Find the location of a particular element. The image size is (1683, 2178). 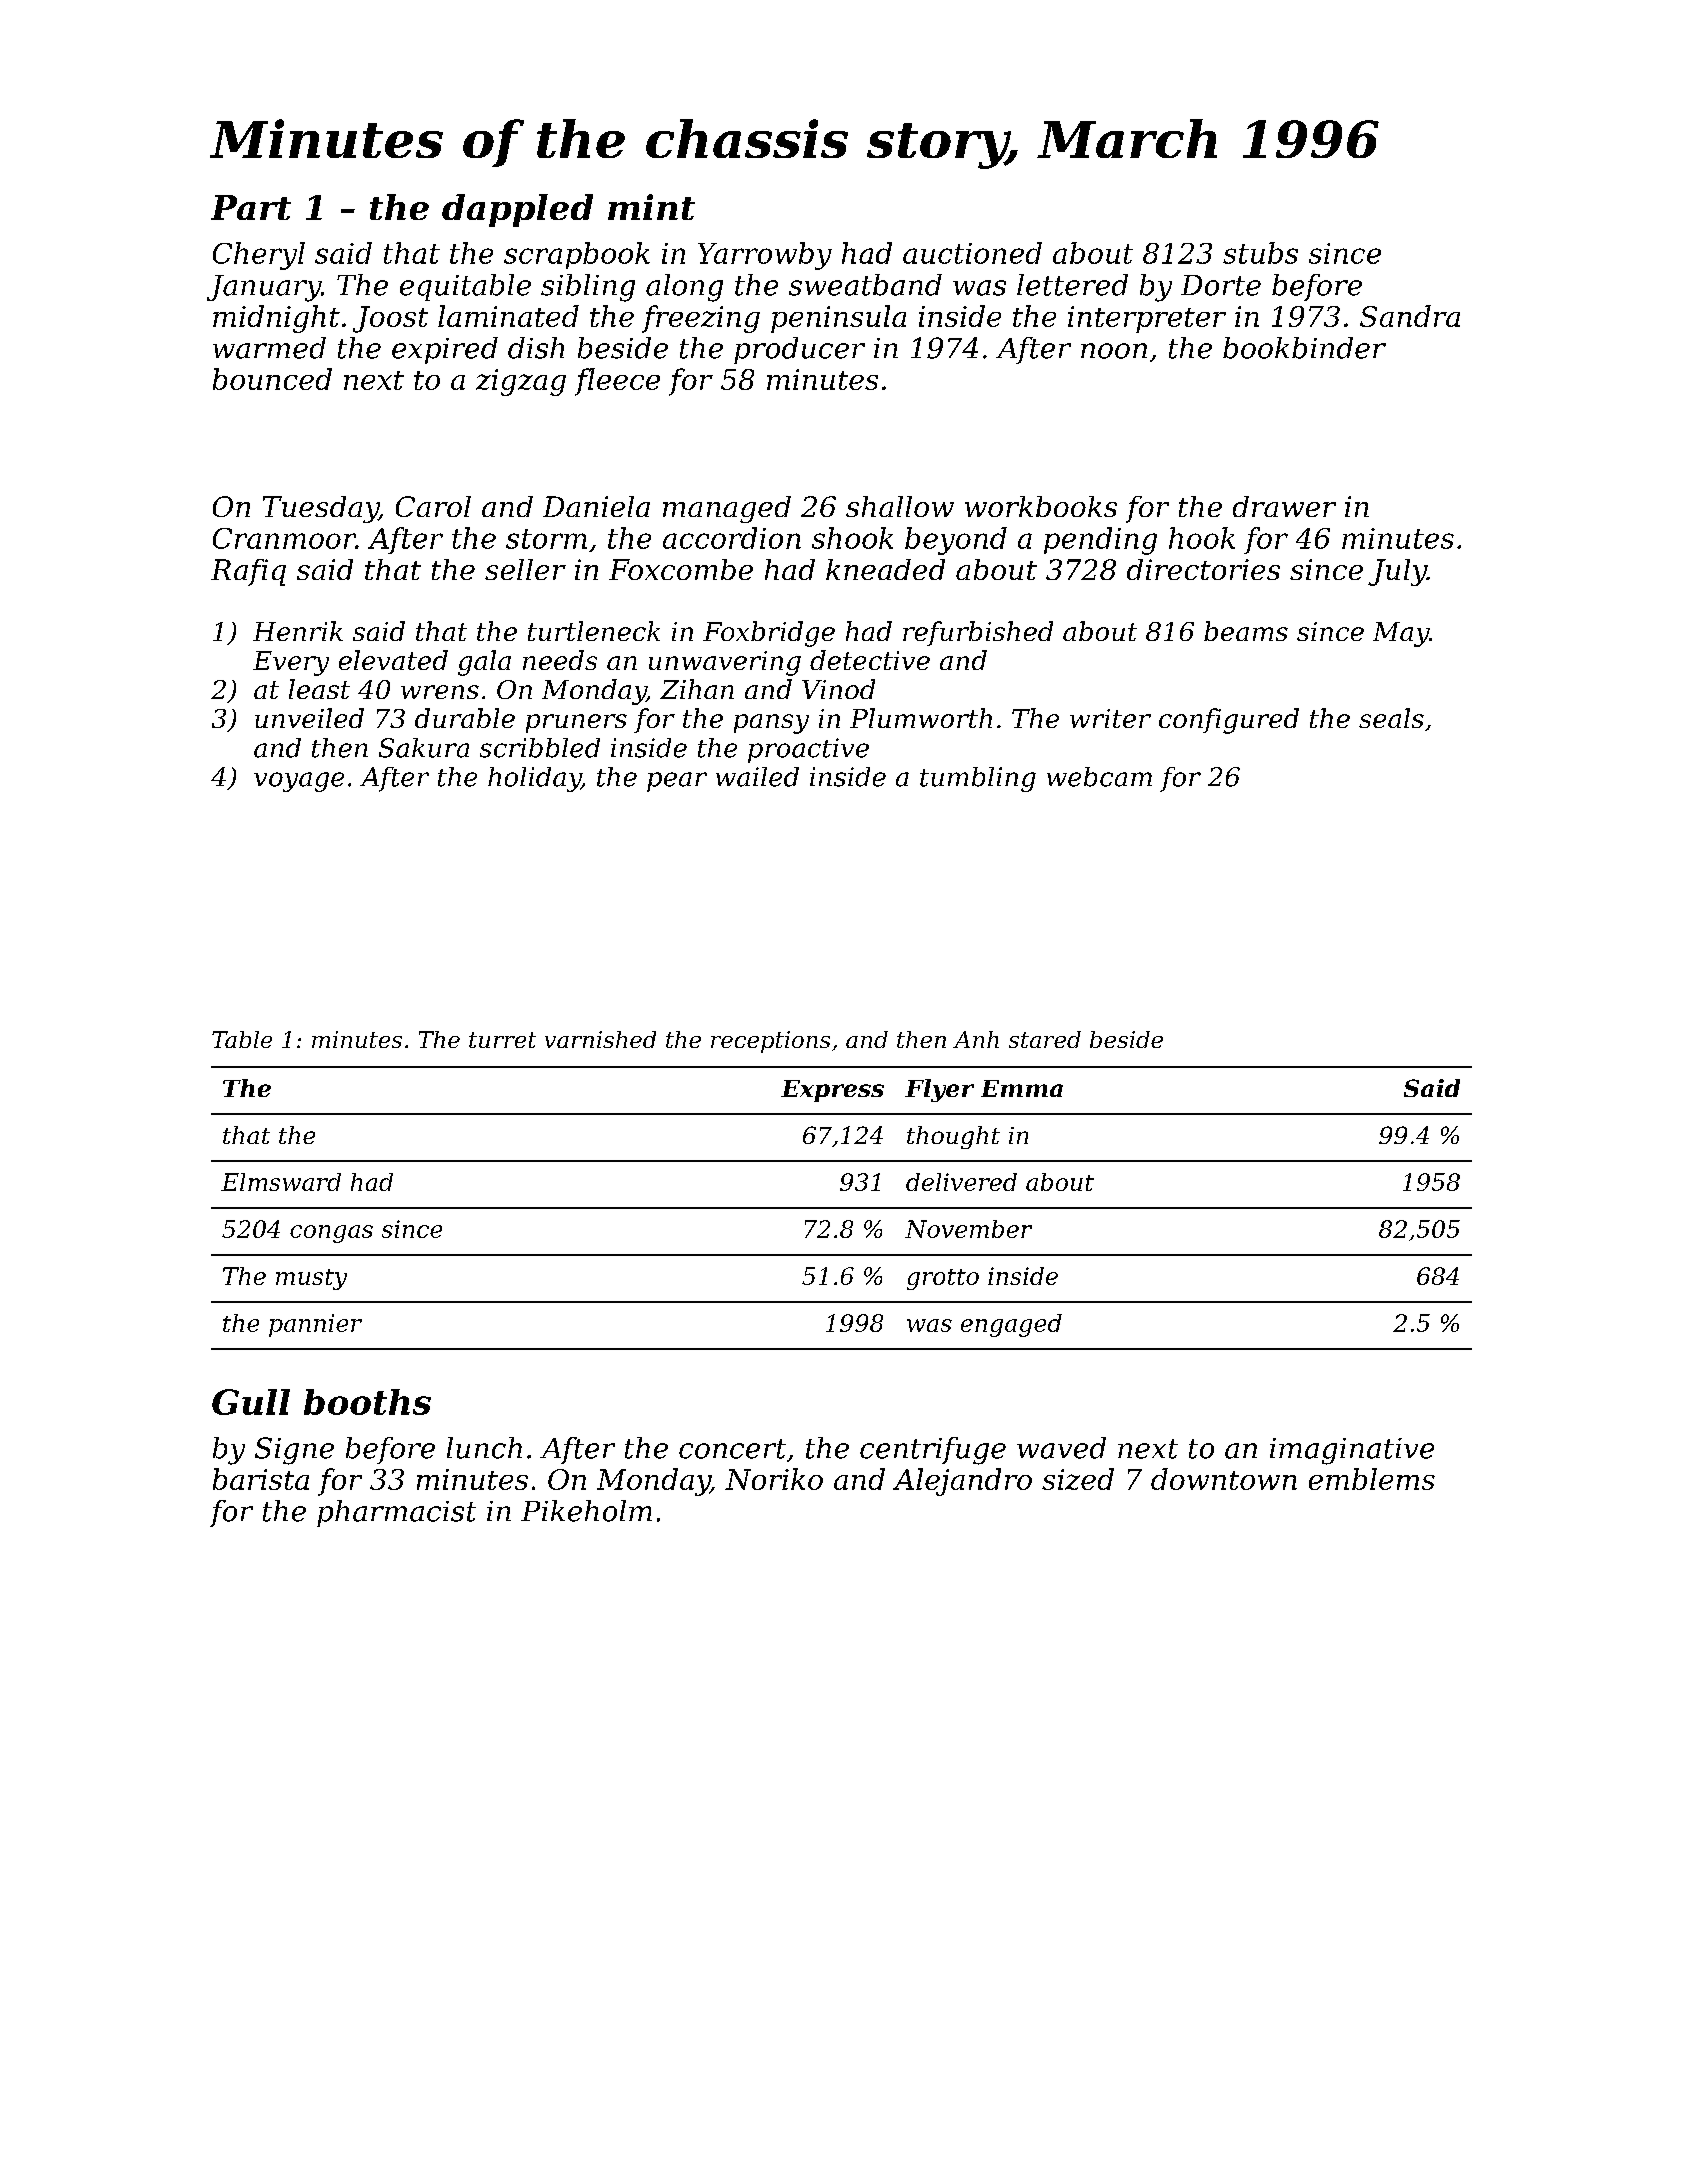

pannier is located at coordinates (315, 1325).
